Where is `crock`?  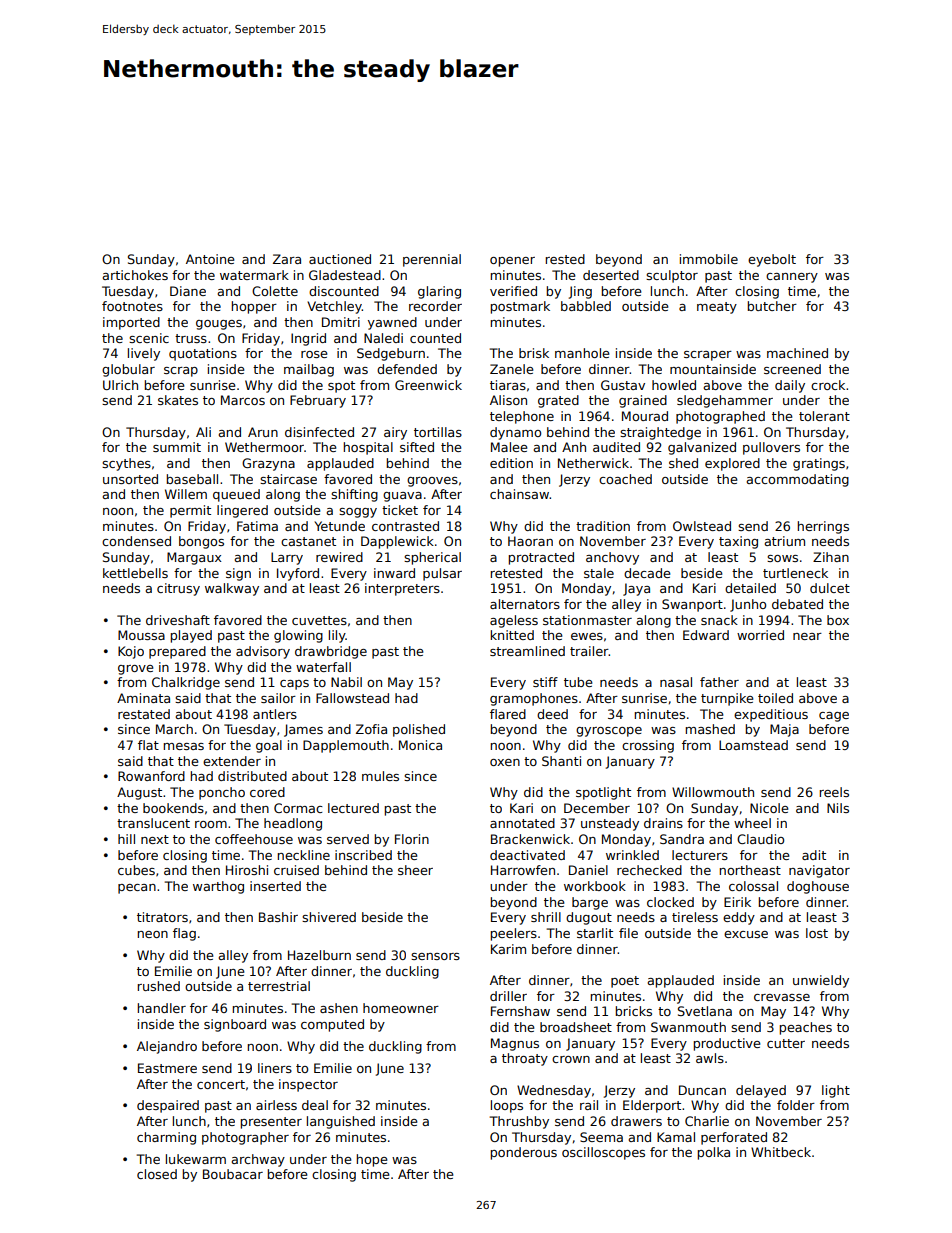
crock is located at coordinates (828, 385).
